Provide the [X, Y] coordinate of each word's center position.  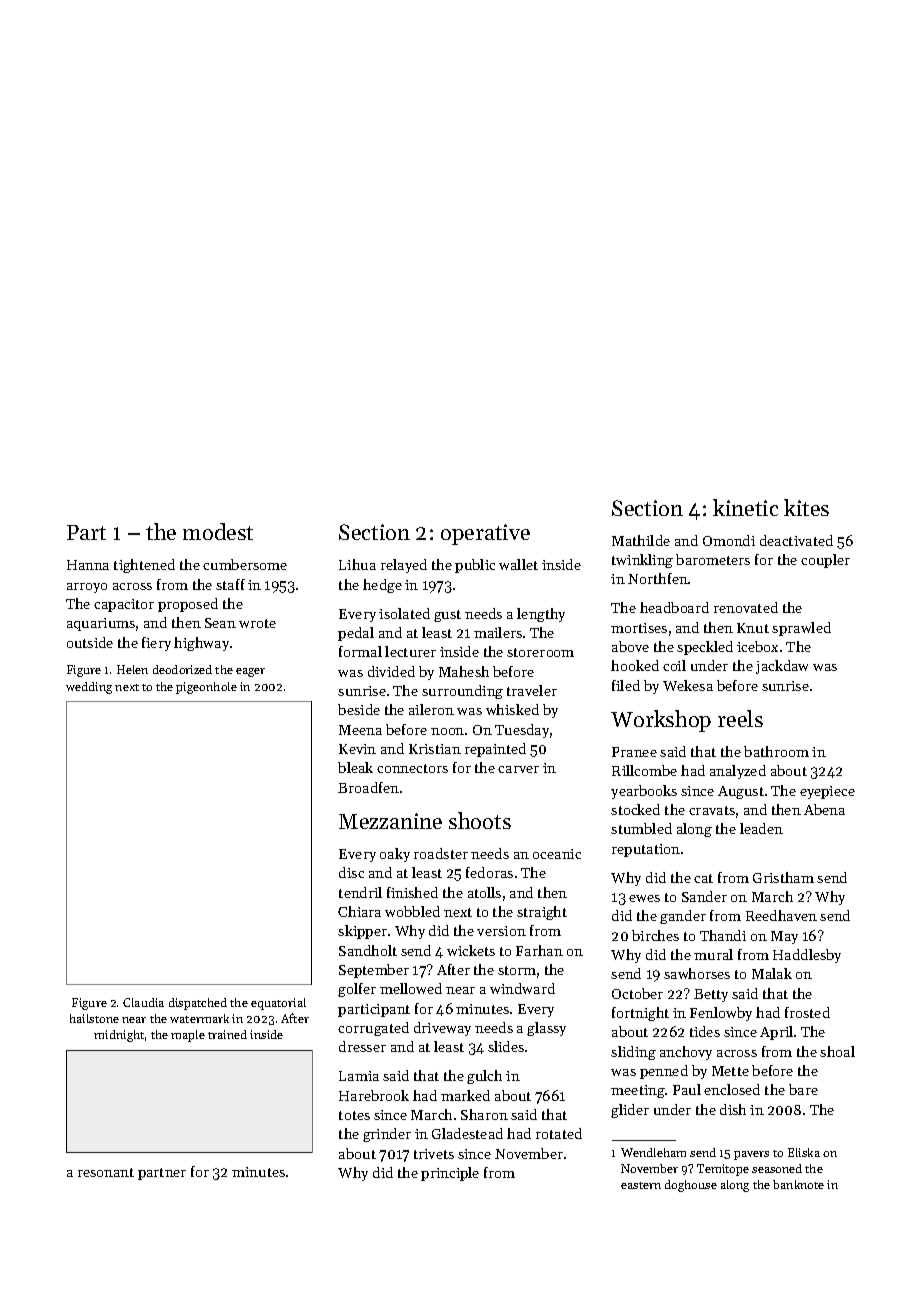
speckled [705, 648]
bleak [355, 767]
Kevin [357, 749]
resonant [106, 1172]
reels [740, 718]
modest [218, 531]
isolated [404, 613]
